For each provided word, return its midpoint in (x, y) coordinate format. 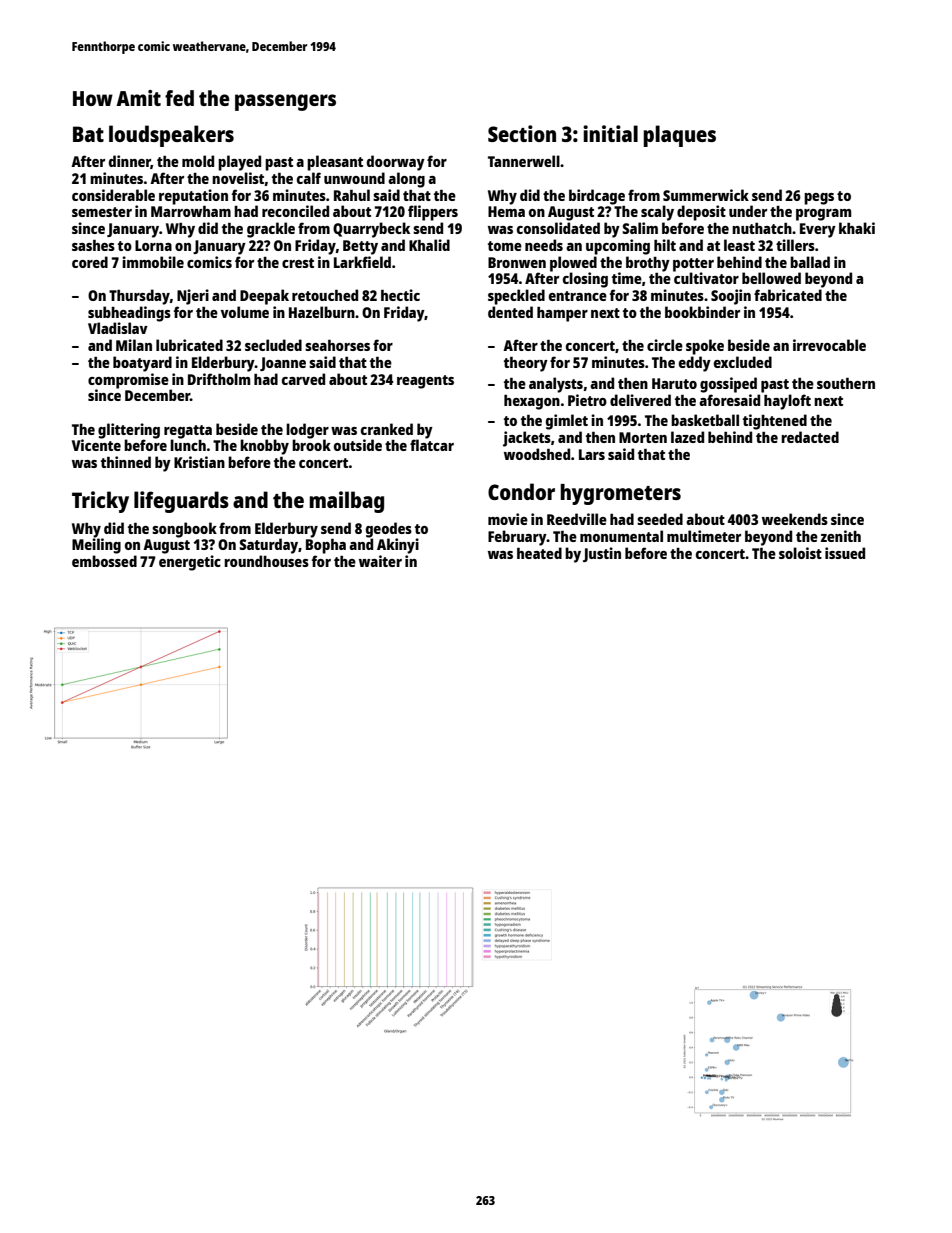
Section (522, 133)
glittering (129, 431)
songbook (184, 530)
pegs (819, 199)
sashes (93, 245)
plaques (679, 136)
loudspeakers (171, 136)
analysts (556, 385)
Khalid (429, 245)
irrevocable (829, 345)
